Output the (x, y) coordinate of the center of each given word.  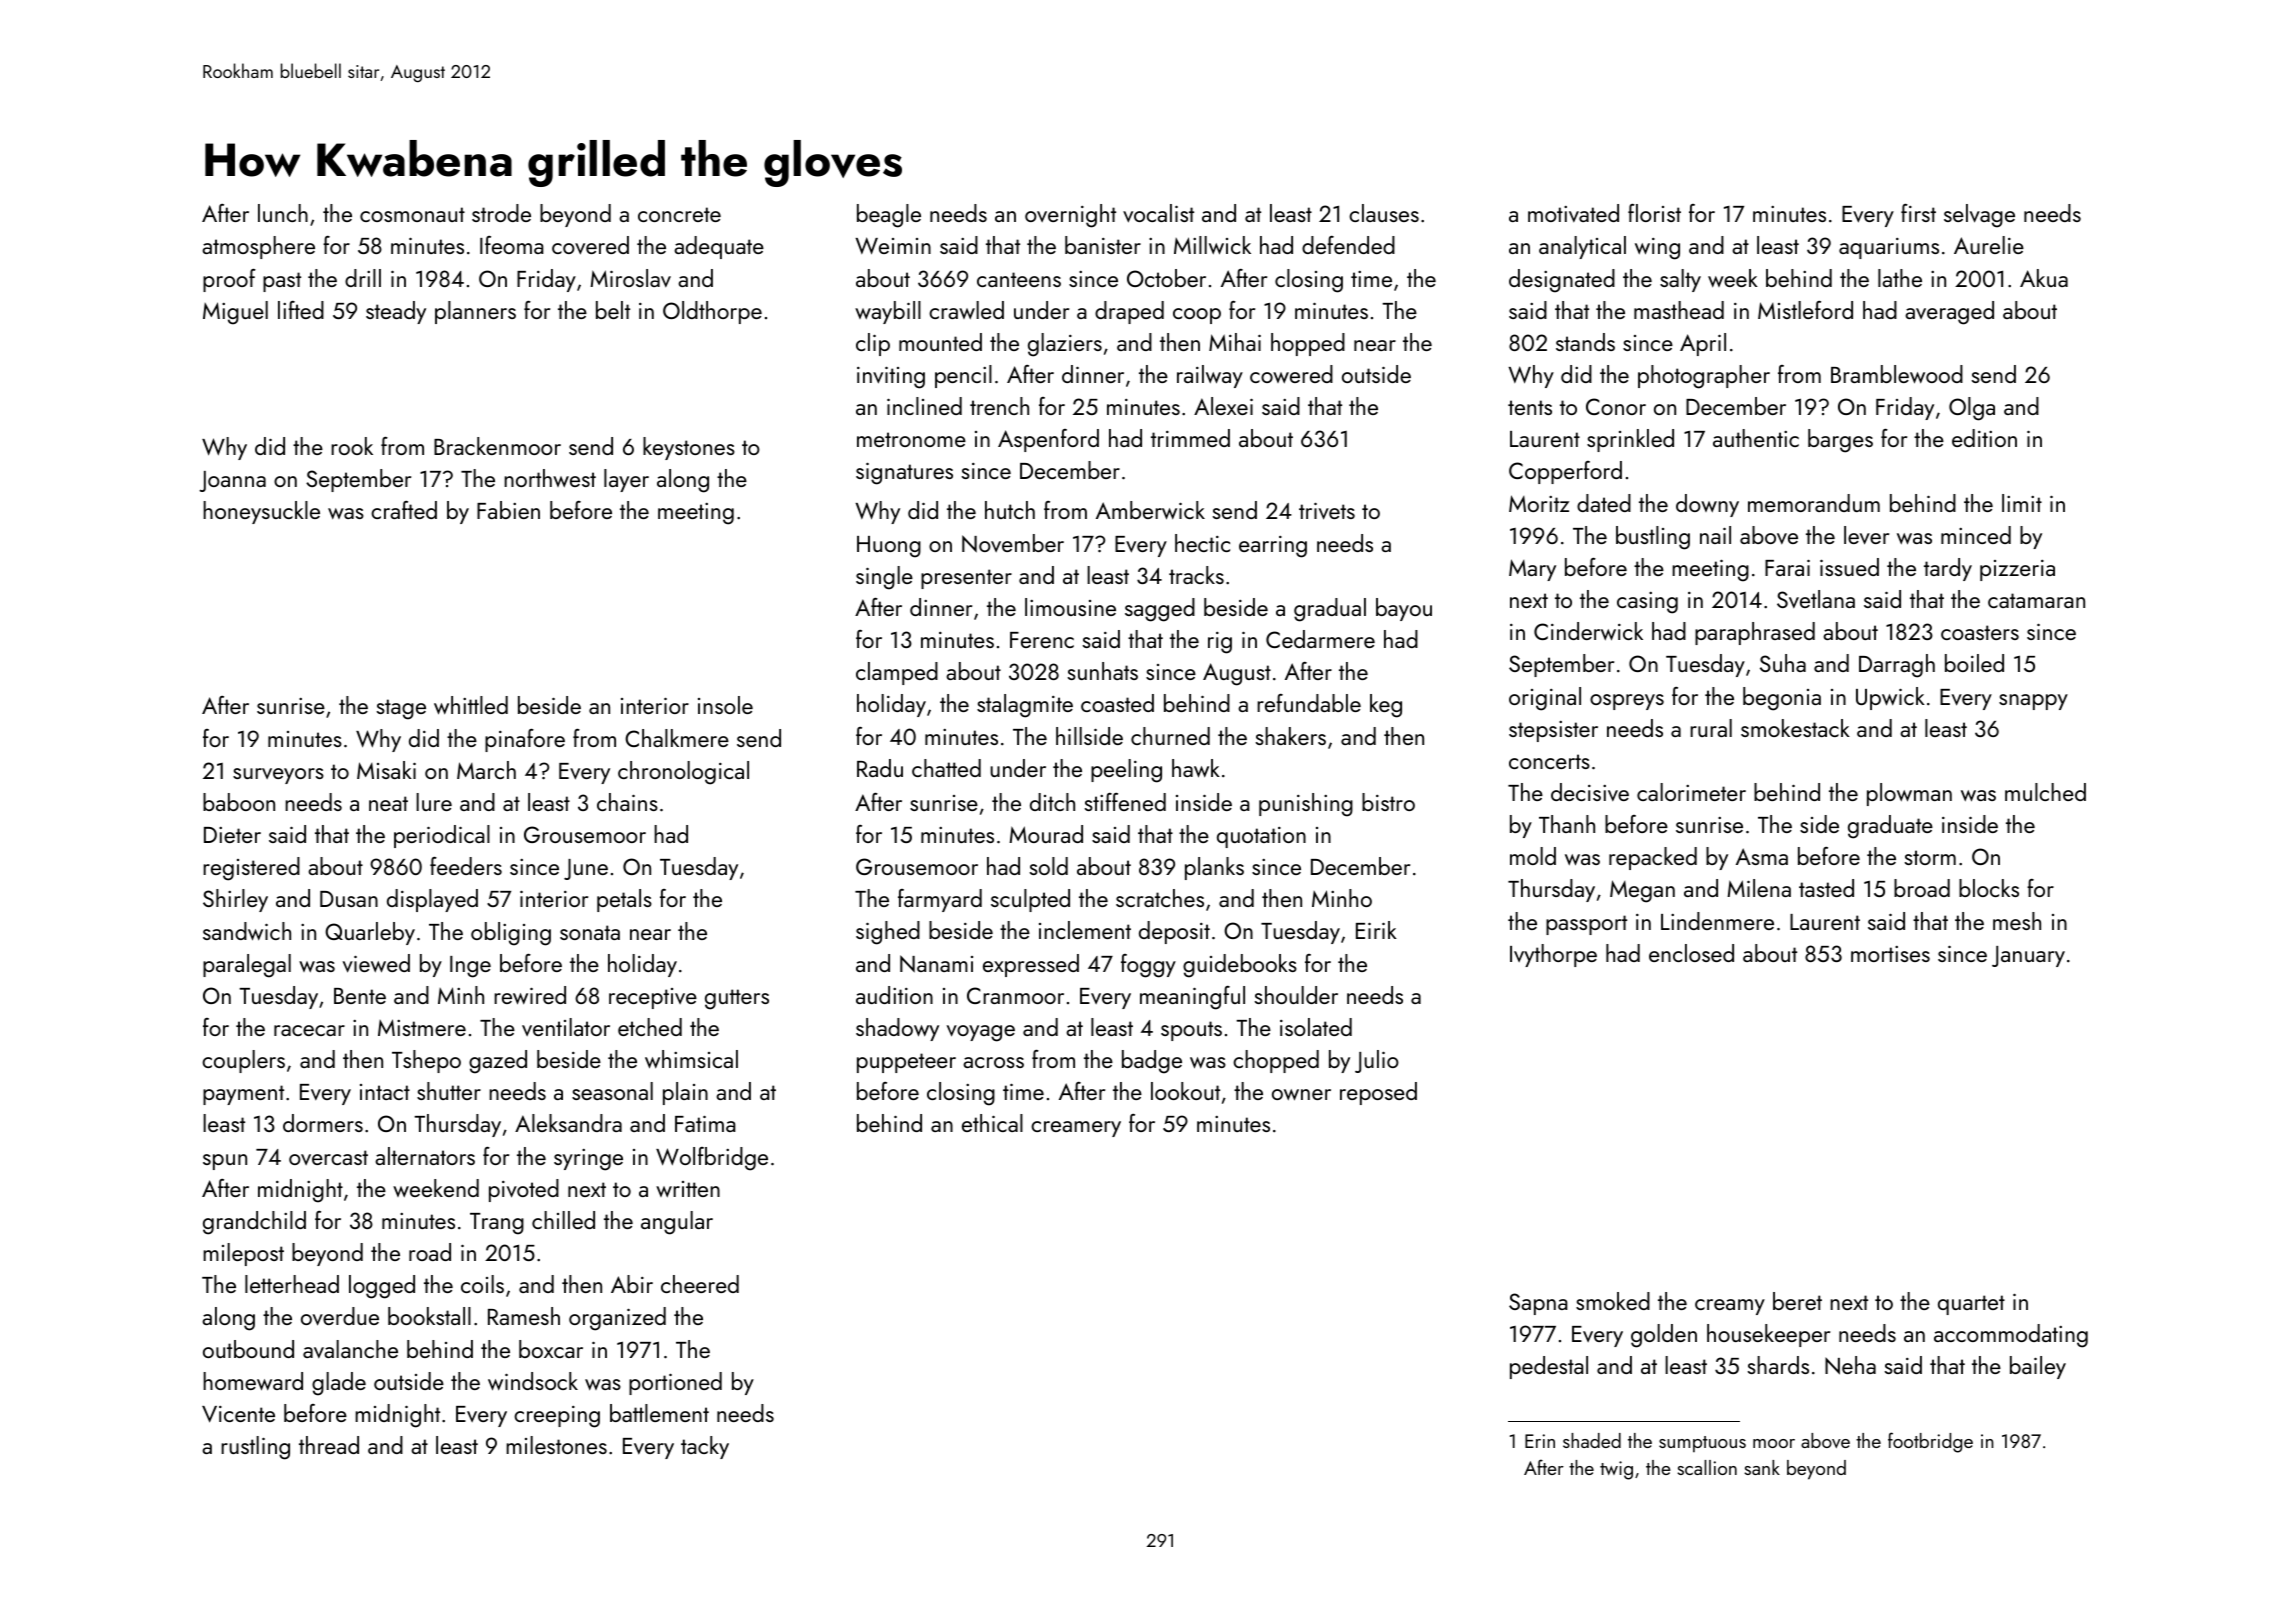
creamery (1076, 1129)
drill (363, 278)
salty (1680, 280)
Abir (632, 1284)
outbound (248, 1349)
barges (1840, 441)
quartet (1971, 1305)
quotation (1261, 837)
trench (999, 406)
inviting (891, 377)
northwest (550, 478)
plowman (1909, 794)
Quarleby (370, 933)
